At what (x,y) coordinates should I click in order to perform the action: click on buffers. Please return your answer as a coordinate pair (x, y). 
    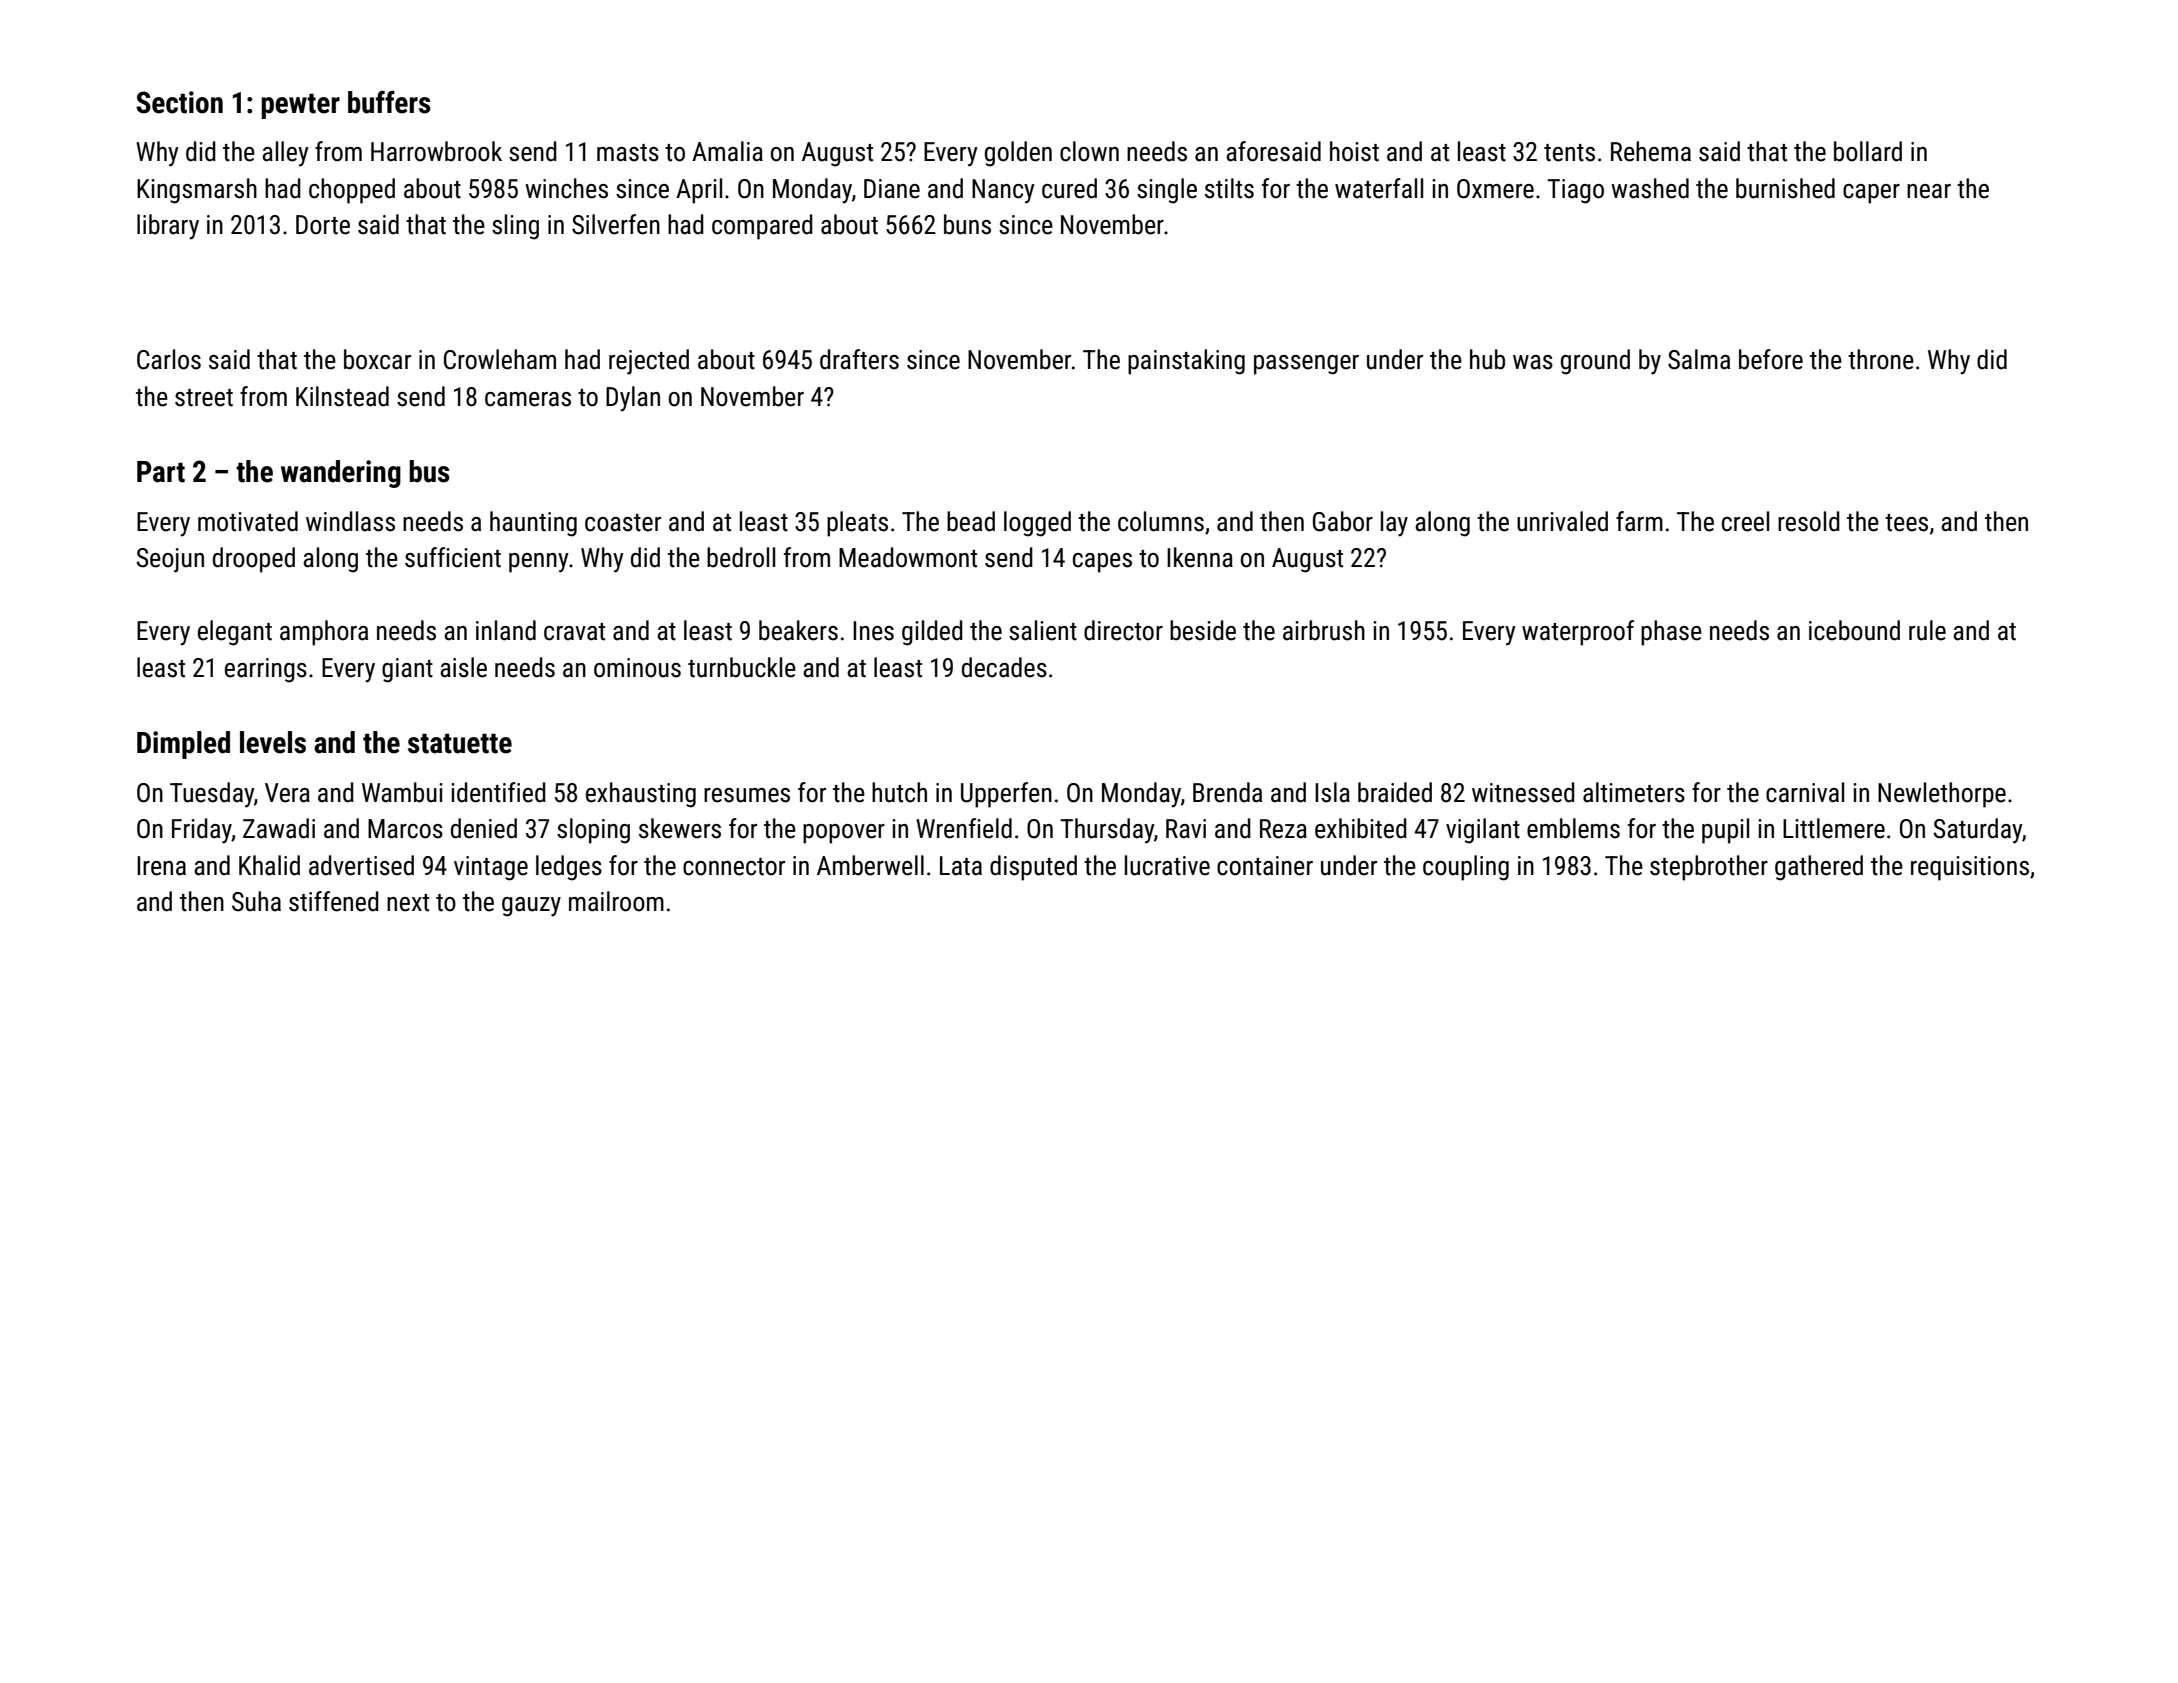
    Looking at the image, I should click on (389, 102).
